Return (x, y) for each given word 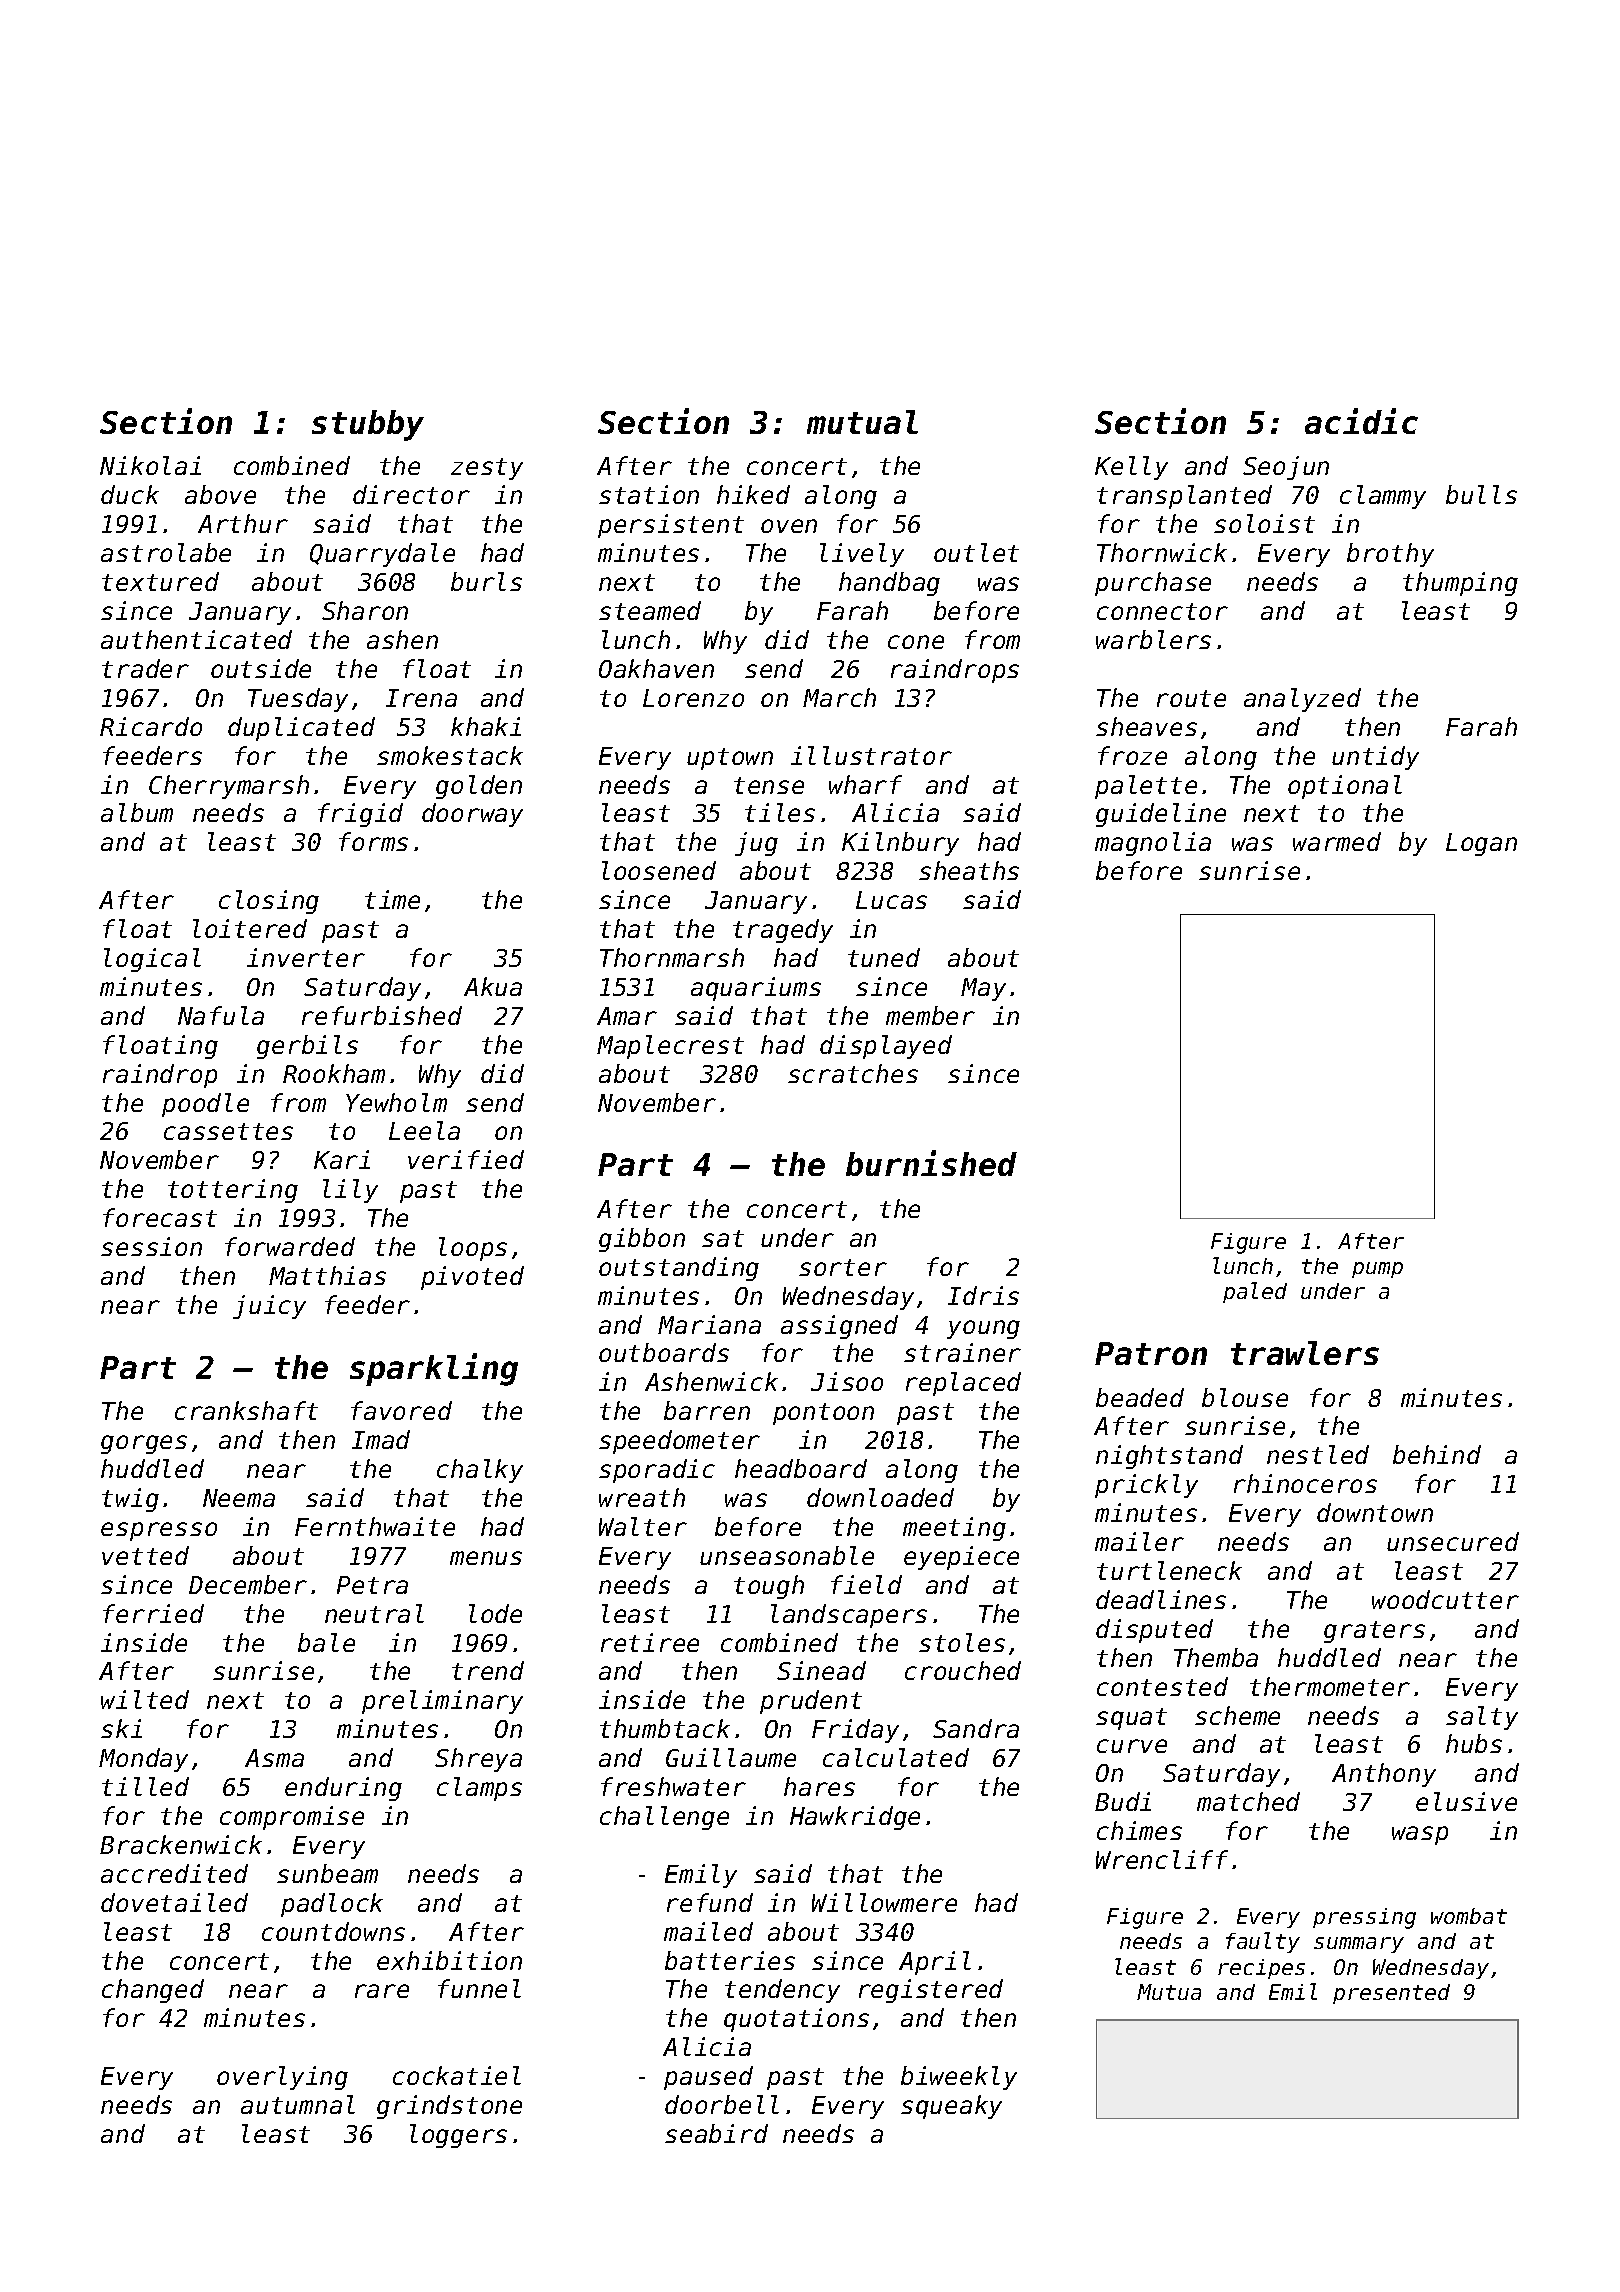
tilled (145, 1786)
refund (710, 1902)
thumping (1460, 584)
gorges (144, 1444)
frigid (360, 815)
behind (1437, 1454)
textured (160, 581)
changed (153, 1991)
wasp (1420, 1835)
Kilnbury (900, 844)
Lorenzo (693, 698)
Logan (1481, 844)
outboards (664, 1352)
